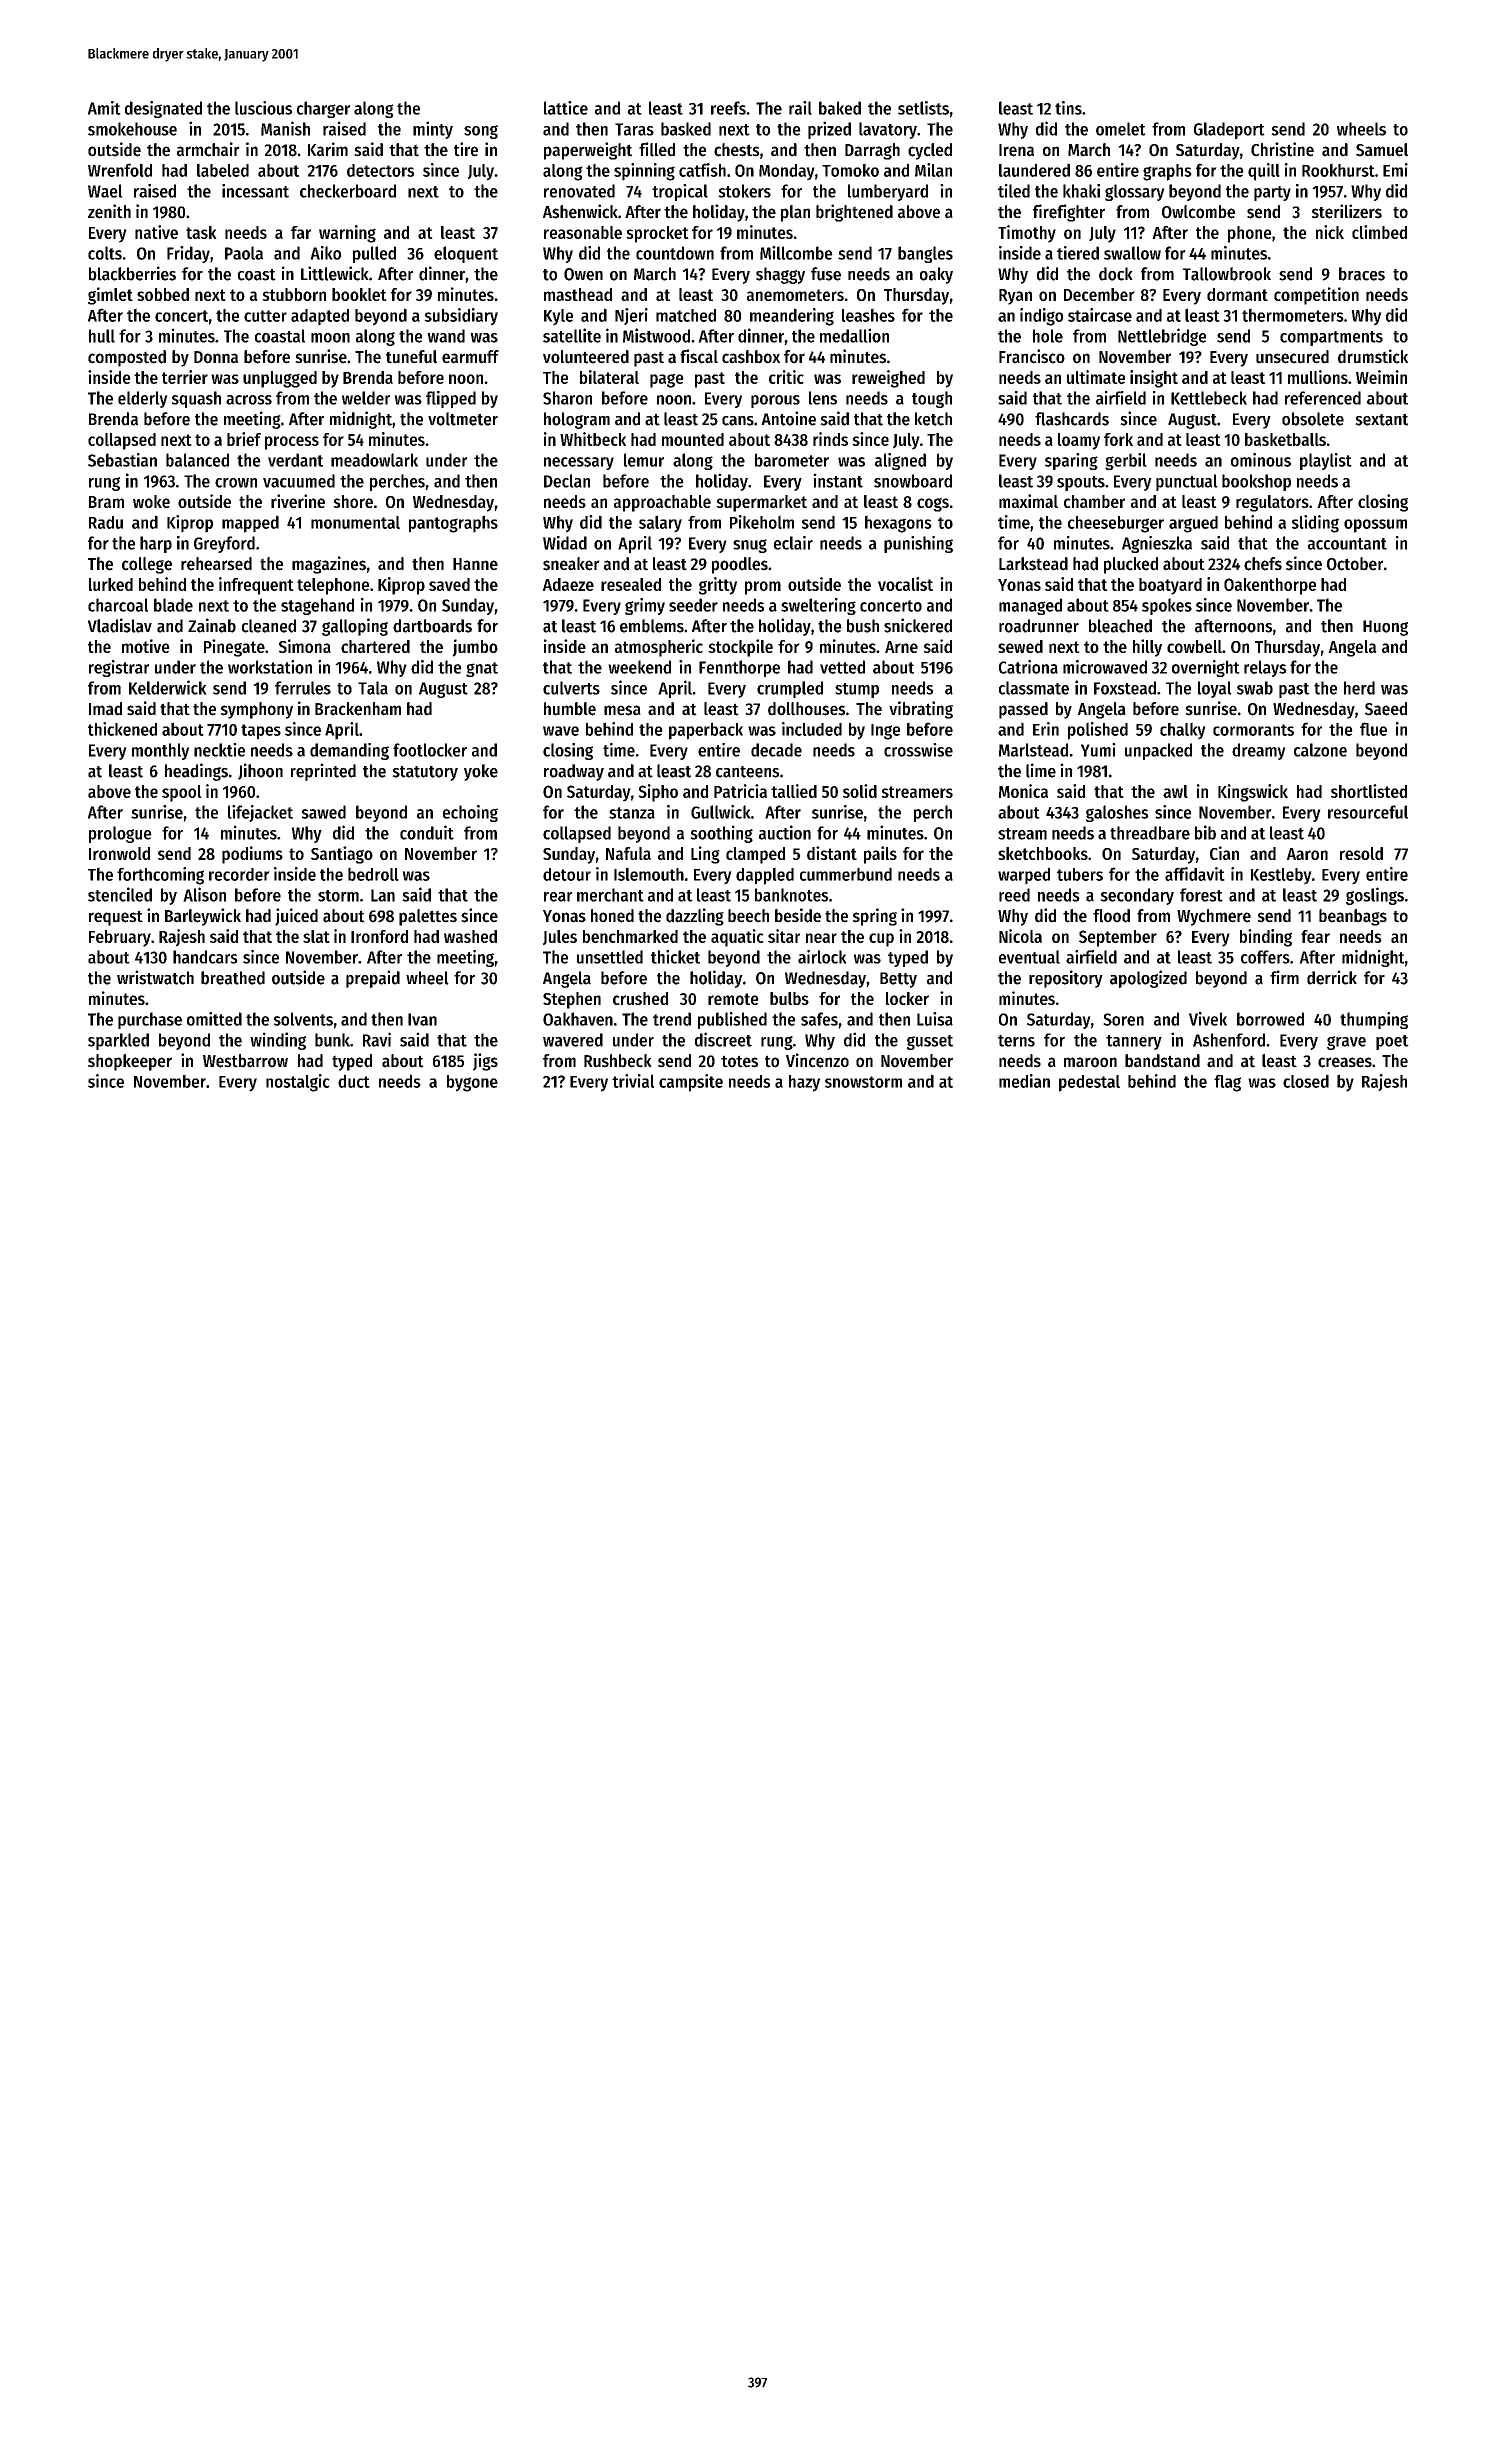 This page has width=1496, height=2464. I want to click on duct, so click(354, 1081).
